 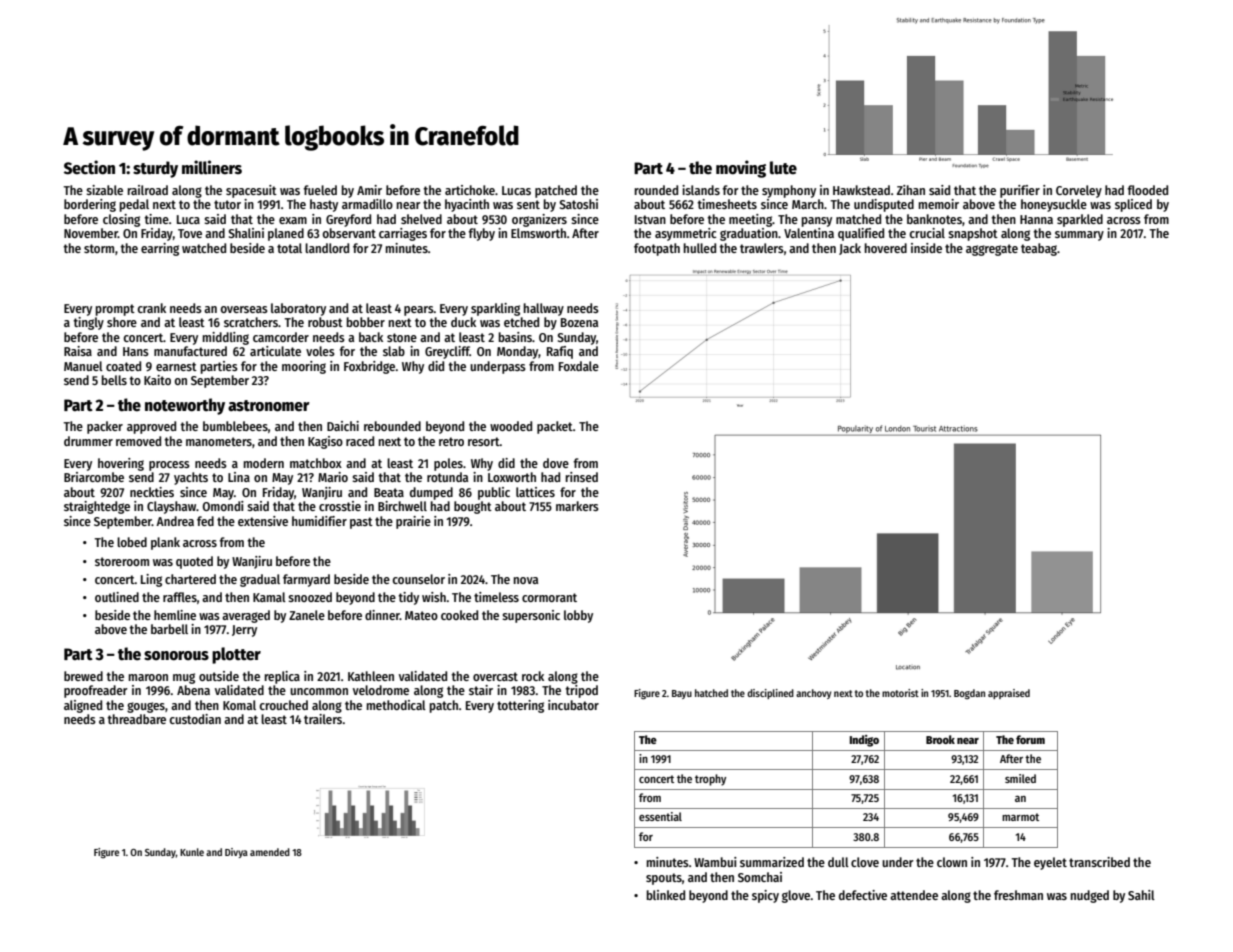 I want to click on Brook, so click(x=940, y=739).
